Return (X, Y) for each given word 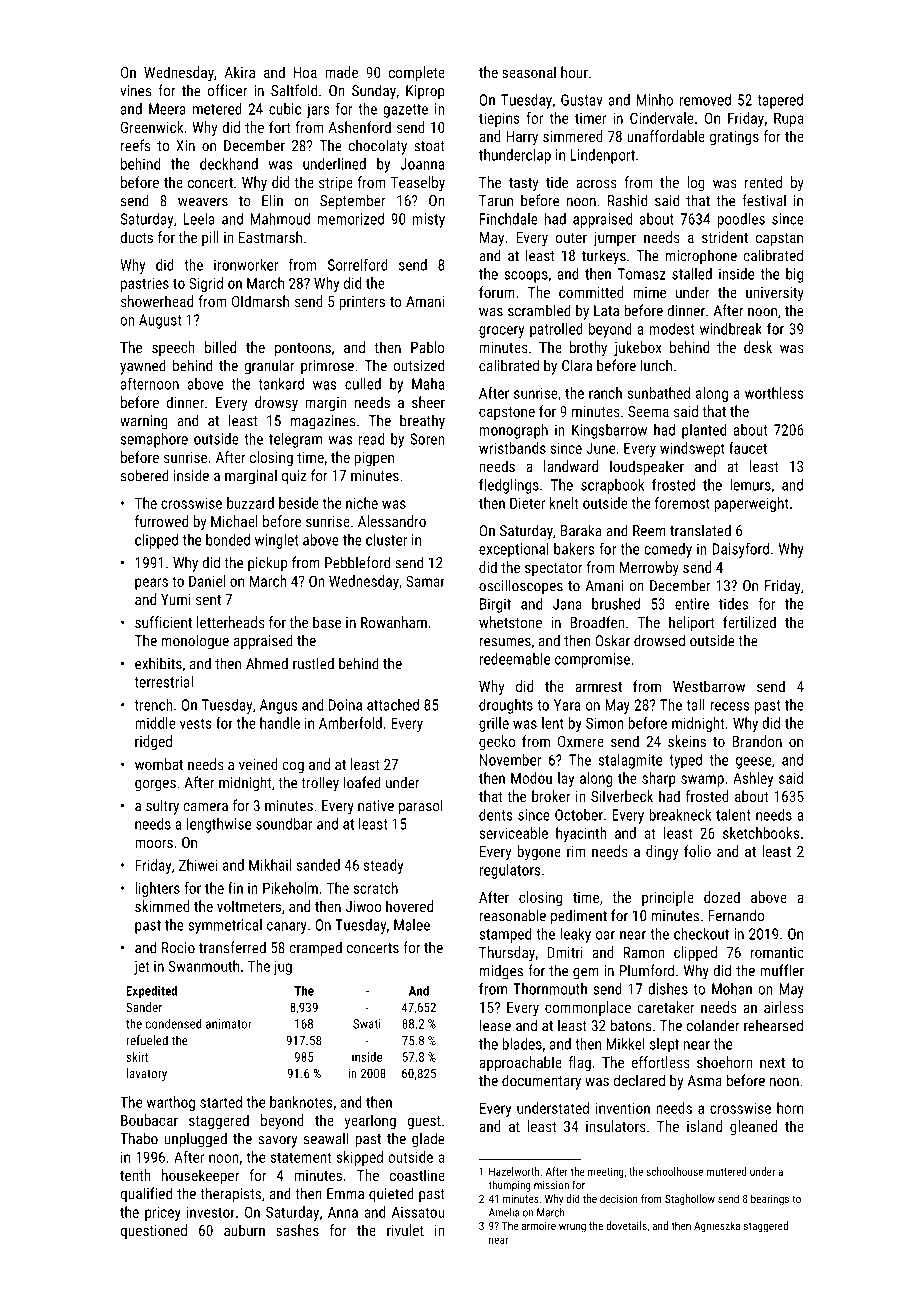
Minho (655, 100)
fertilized (749, 622)
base (327, 622)
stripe (336, 184)
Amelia (504, 1212)
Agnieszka (717, 1227)
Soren (427, 439)
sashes (297, 1230)
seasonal (529, 72)
